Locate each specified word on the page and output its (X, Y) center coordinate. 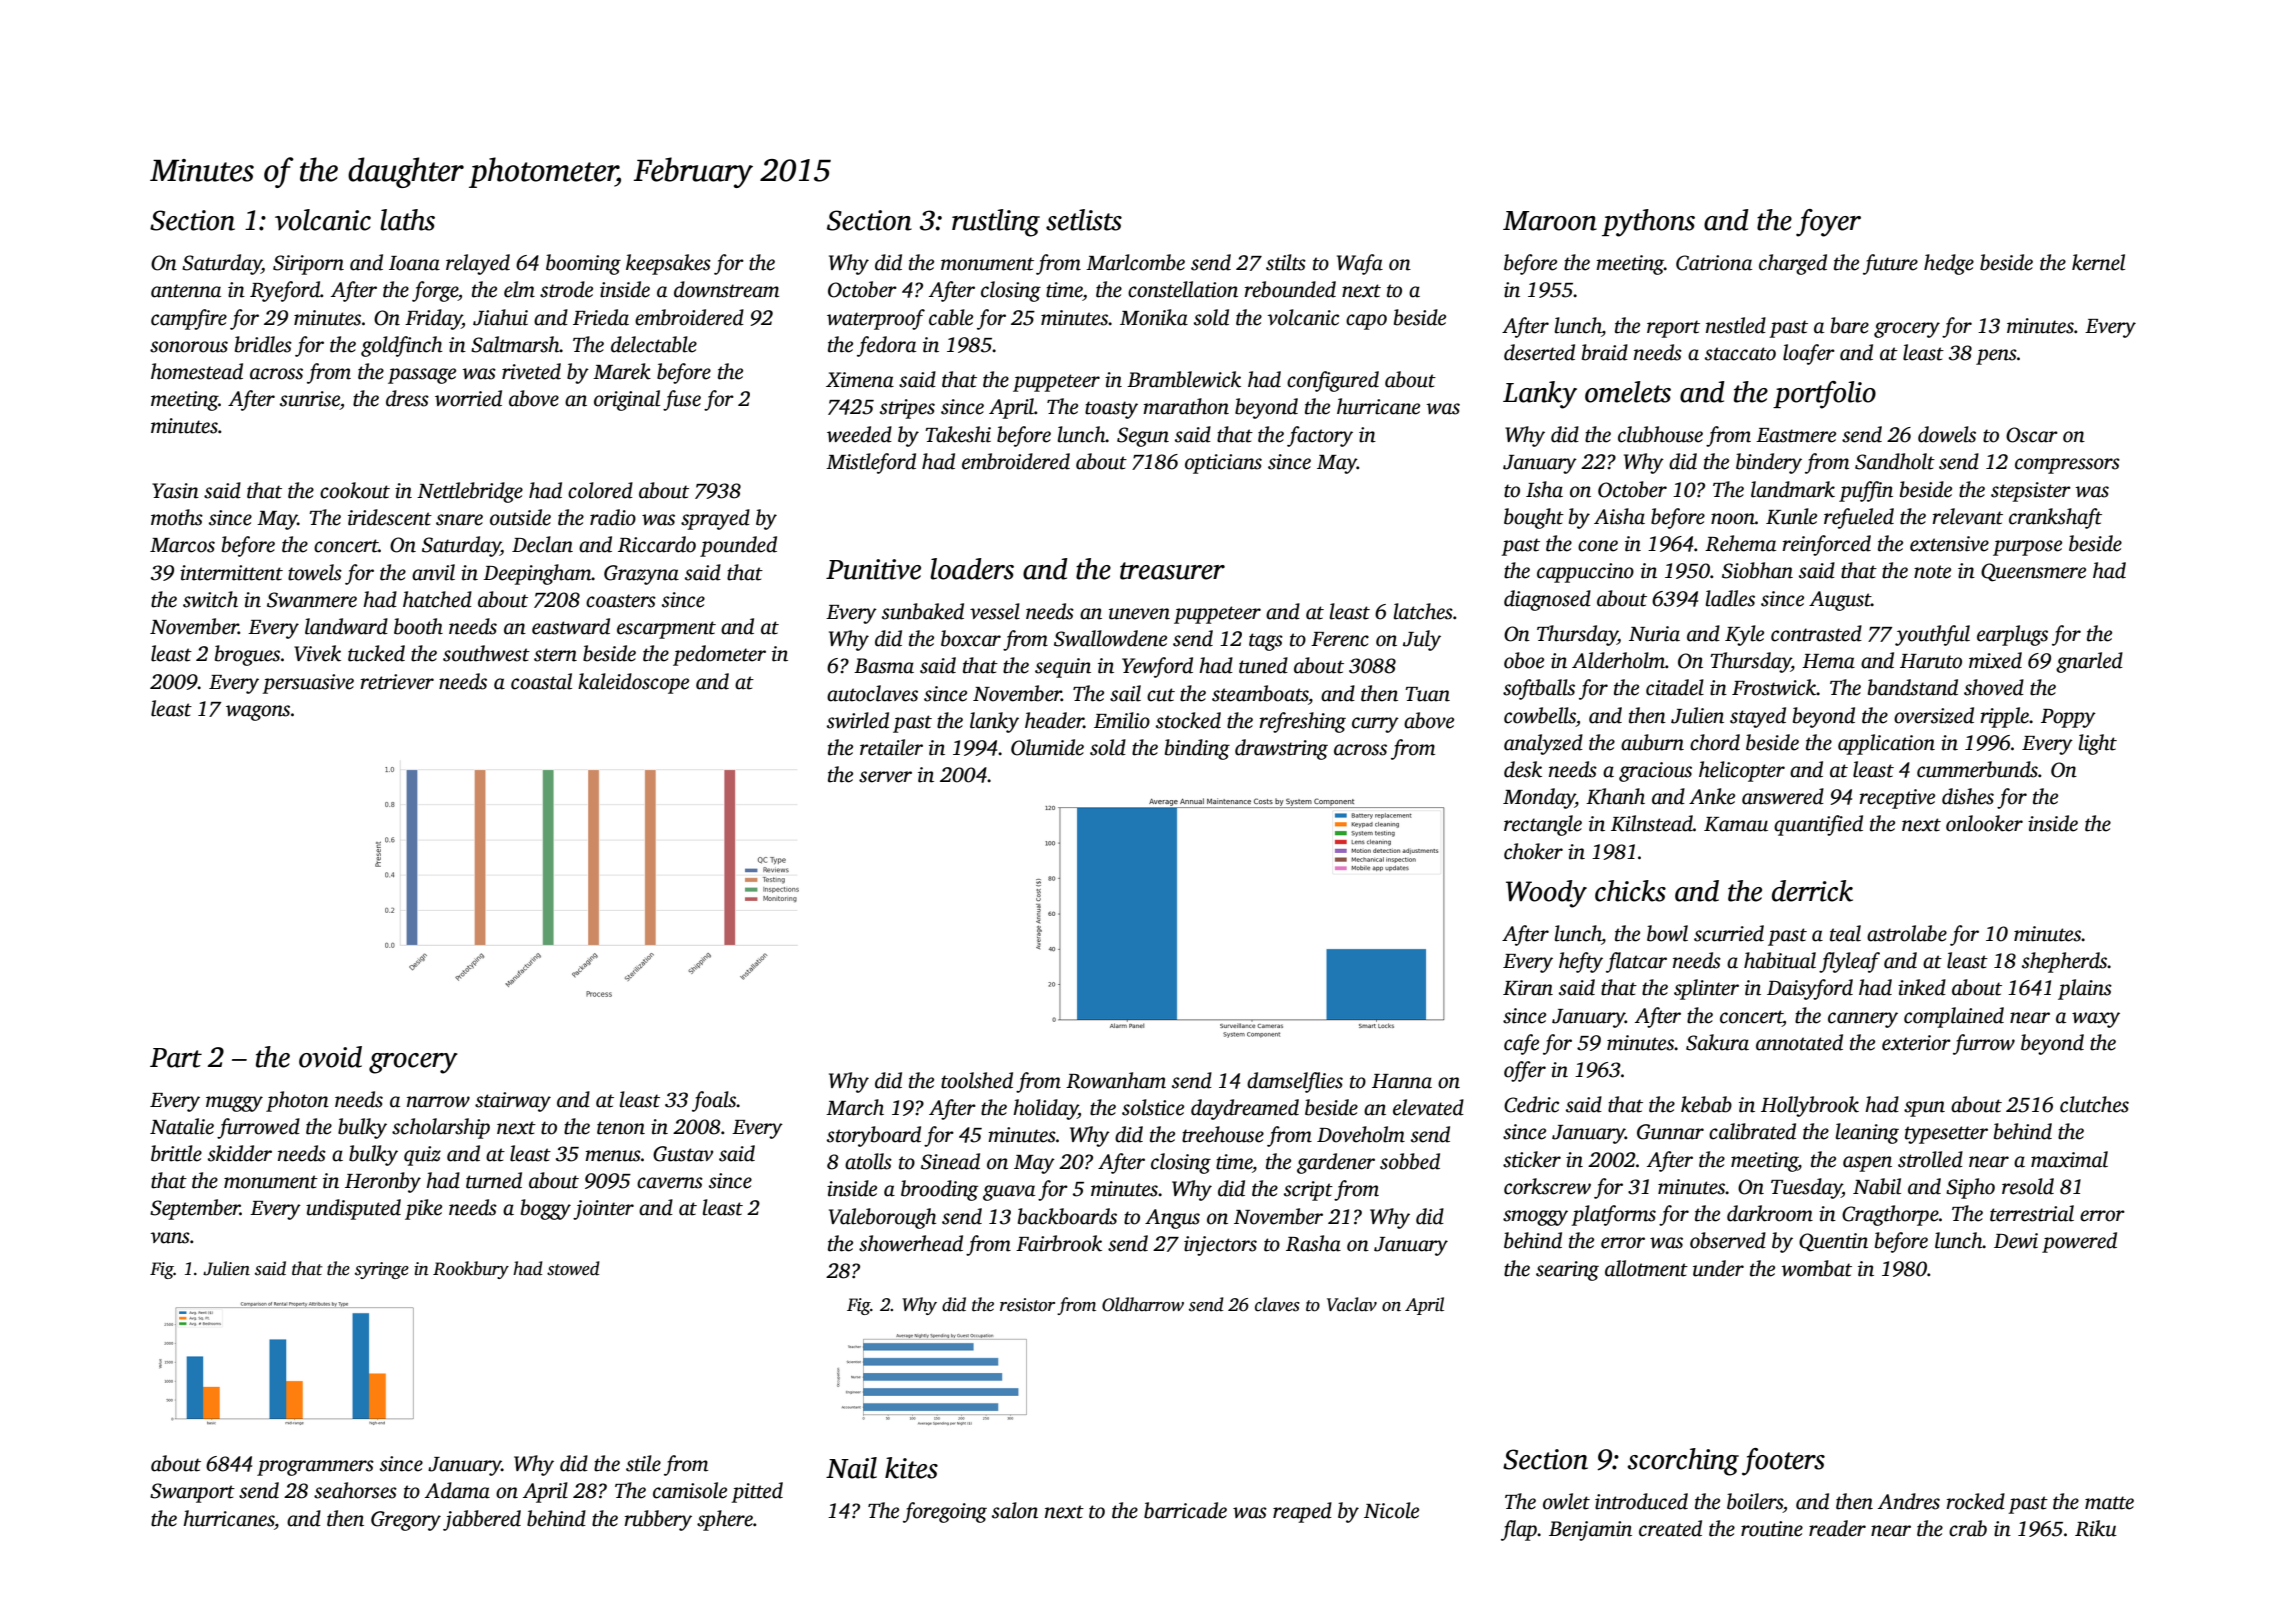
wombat (1816, 1268)
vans (170, 1238)
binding (1197, 749)
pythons (1648, 223)
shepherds (2065, 962)
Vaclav (1352, 1304)
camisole (690, 1490)
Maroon (1550, 221)
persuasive (308, 684)
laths (407, 220)
